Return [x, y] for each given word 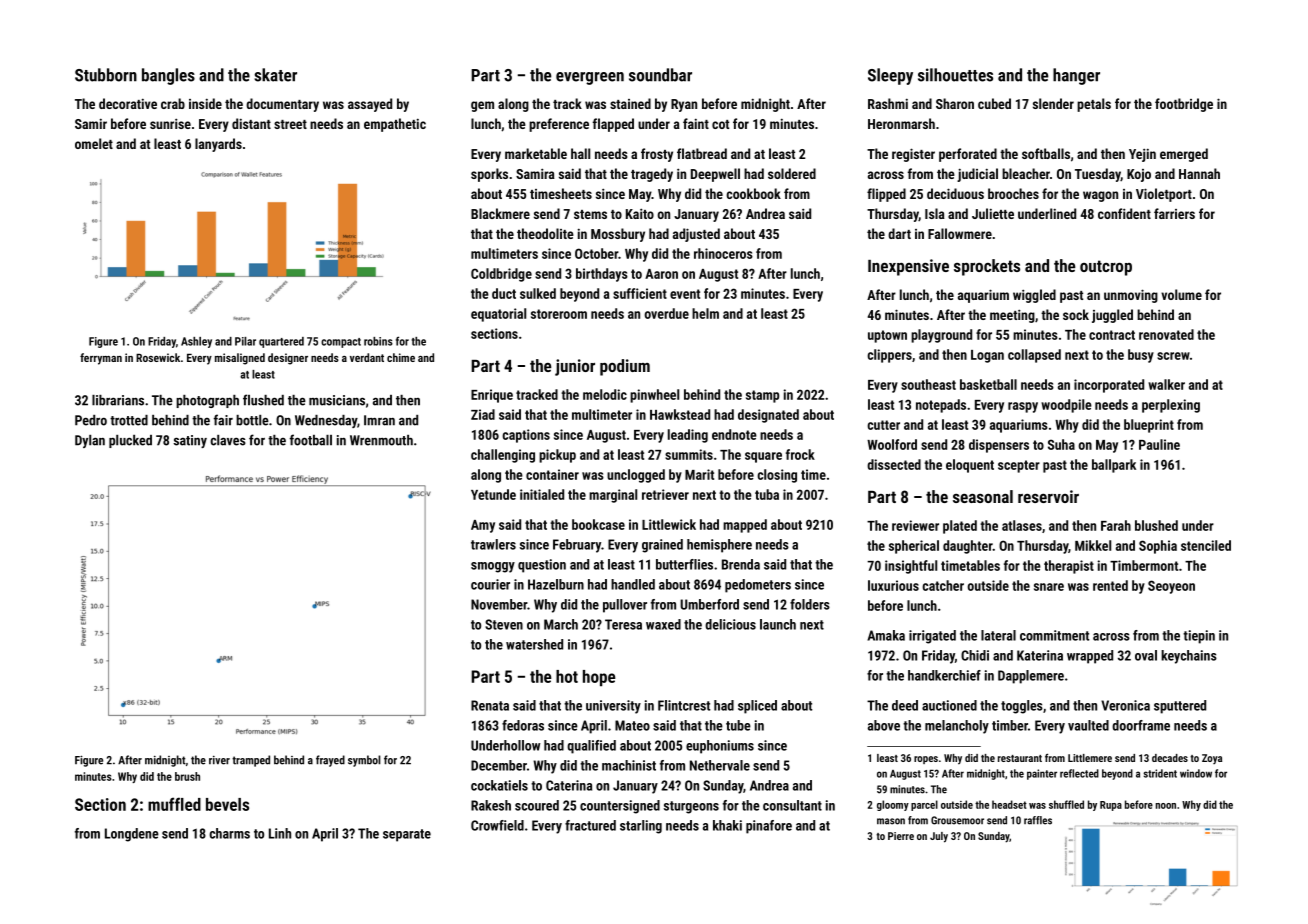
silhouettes [955, 75]
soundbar [660, 75]
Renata [490, 705]
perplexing [1171, 406]
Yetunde [493, 494]
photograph [207, 401]
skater [275, 75]
